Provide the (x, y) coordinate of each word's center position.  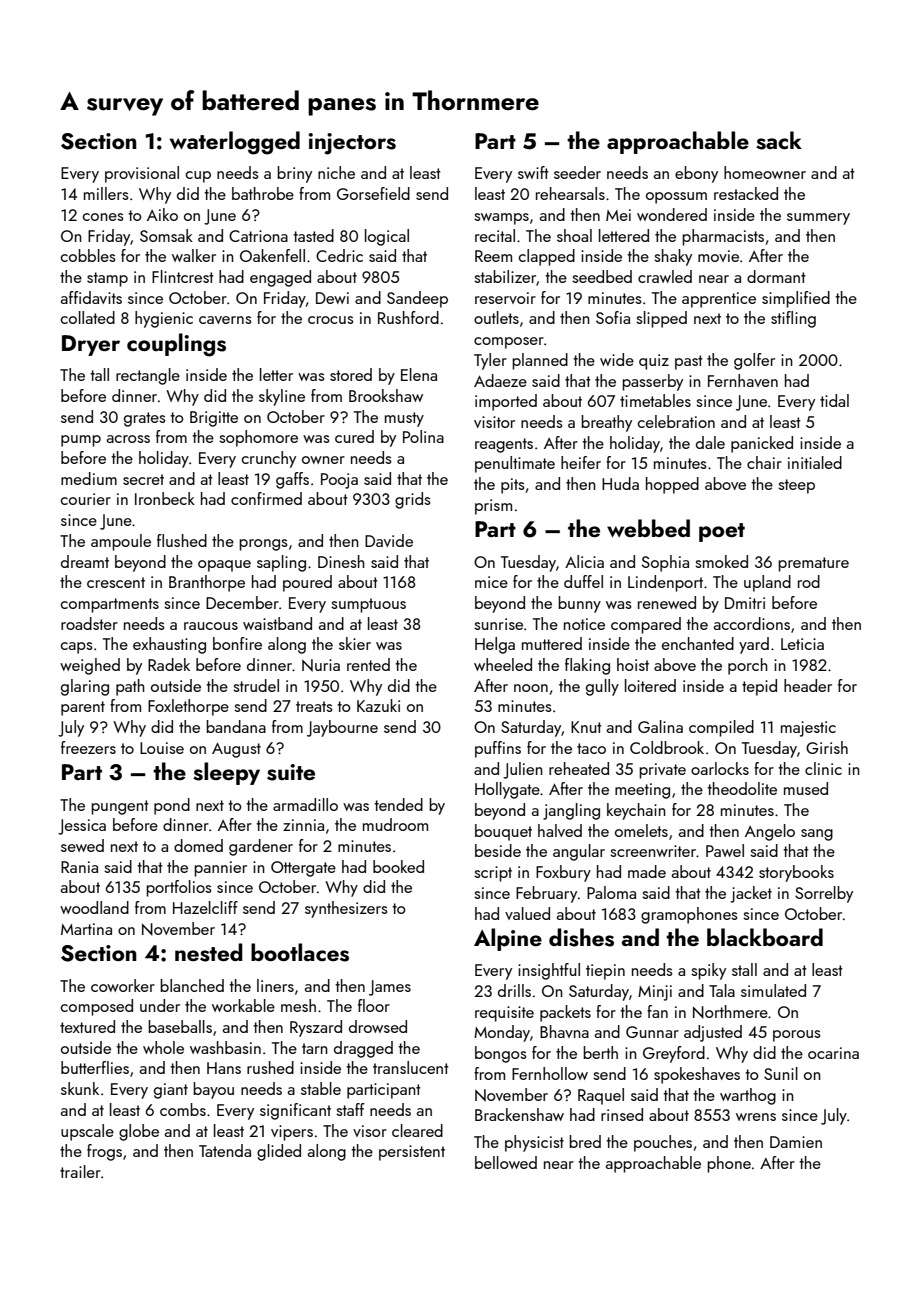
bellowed (506, 1162)
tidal (834, 400)
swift (533, 172)
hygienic (164, 319)
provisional (142, 174)
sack (779, 140)
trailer (80, 1171)
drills (514, 990)
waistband (277, 623)
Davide (389, 540)
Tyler (490, 361)
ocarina (833, 1053)
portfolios (179, 888)
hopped (672, 485)
